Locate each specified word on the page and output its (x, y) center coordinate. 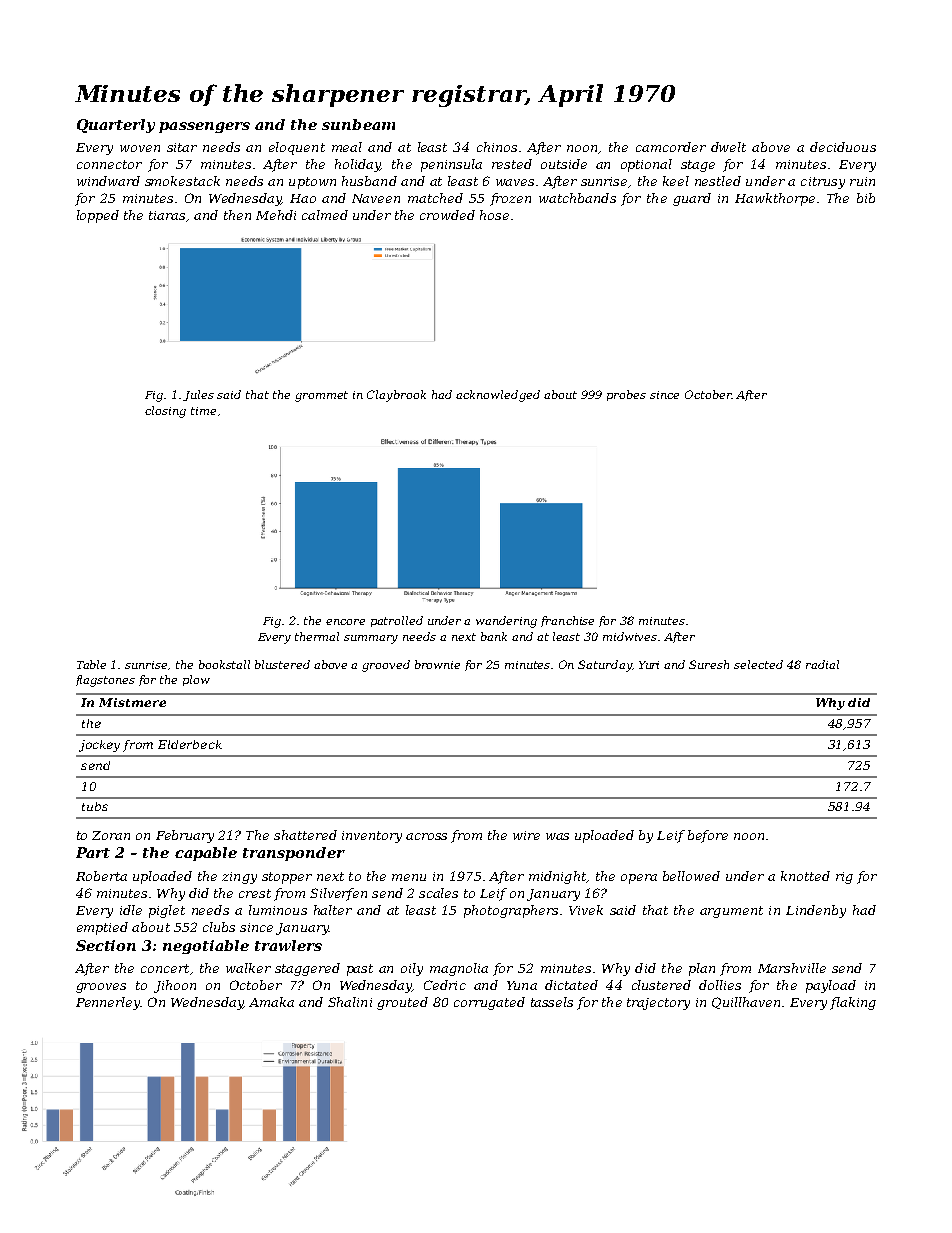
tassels (552, 1002)
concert (165, 968)
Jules (198, 395)
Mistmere (132, 702)
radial (822, 664)
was (557, 836)
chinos (497, 147)
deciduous (843, 147)
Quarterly (116, 126)
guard (692, 199)
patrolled (397, 621)
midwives (630, 636)
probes (626, 395)
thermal (317, 636)
